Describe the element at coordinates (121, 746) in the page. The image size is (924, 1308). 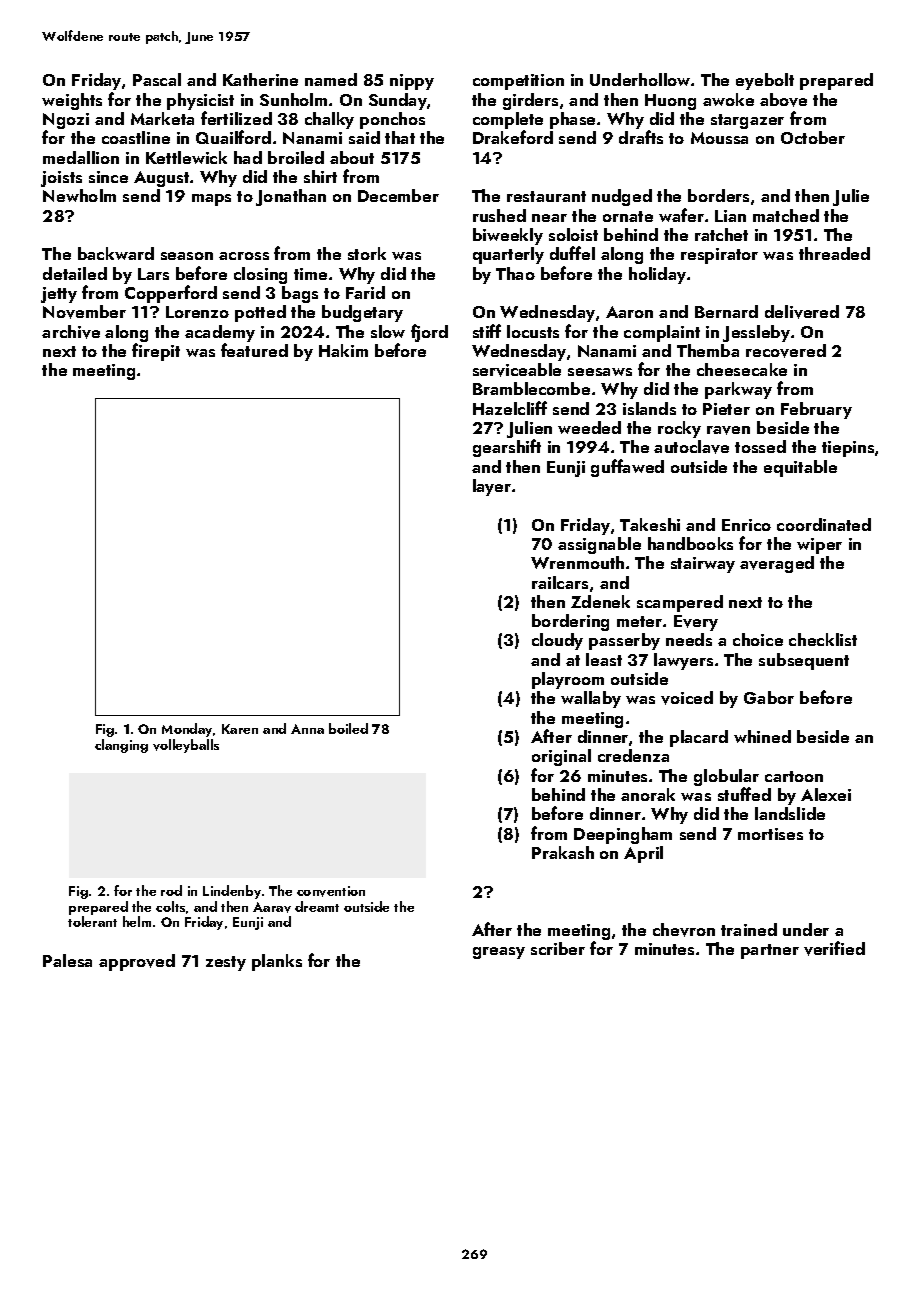
I see `clanging` at that location.
